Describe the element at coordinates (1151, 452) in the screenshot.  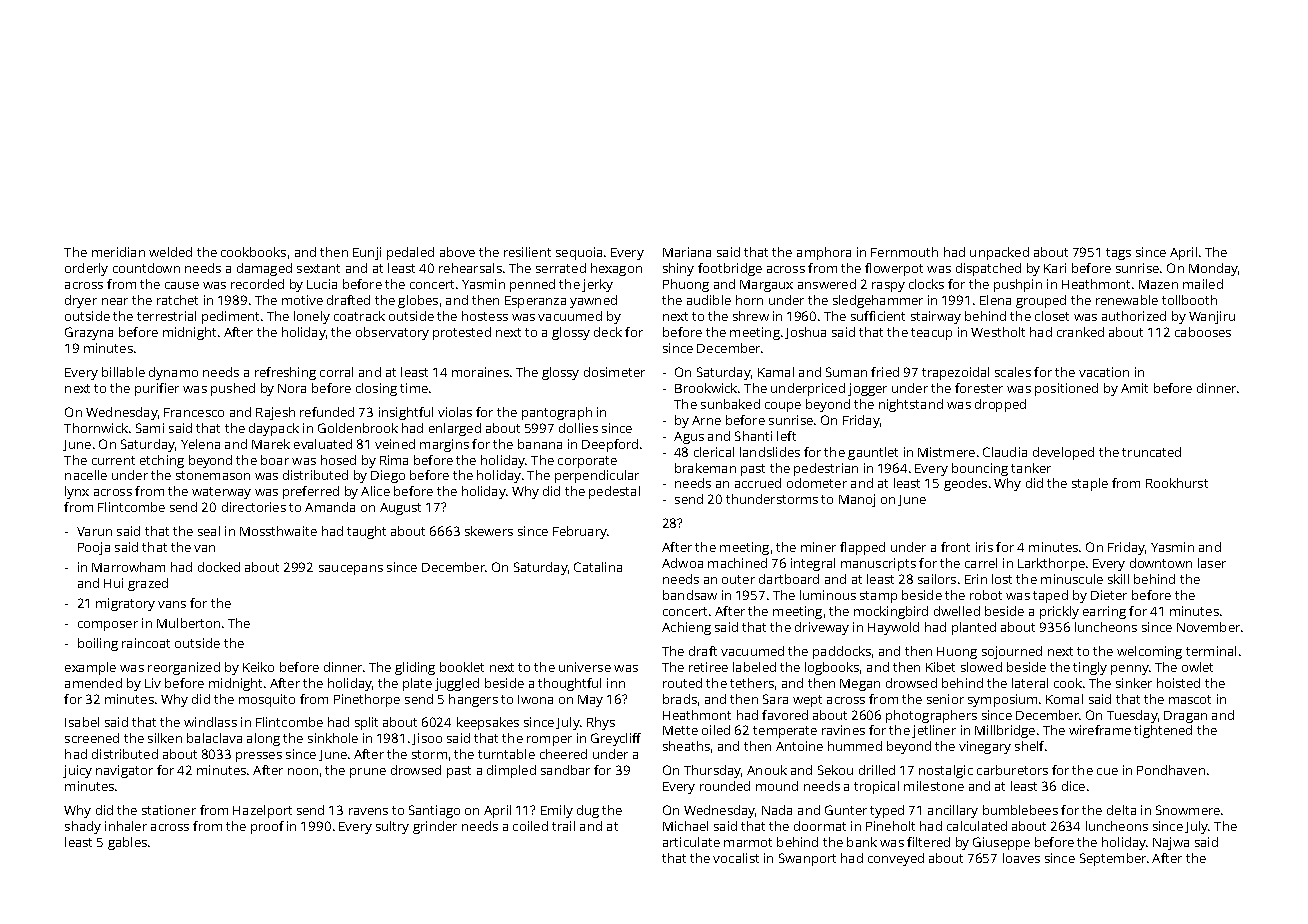
I see `truncated` at that location.
